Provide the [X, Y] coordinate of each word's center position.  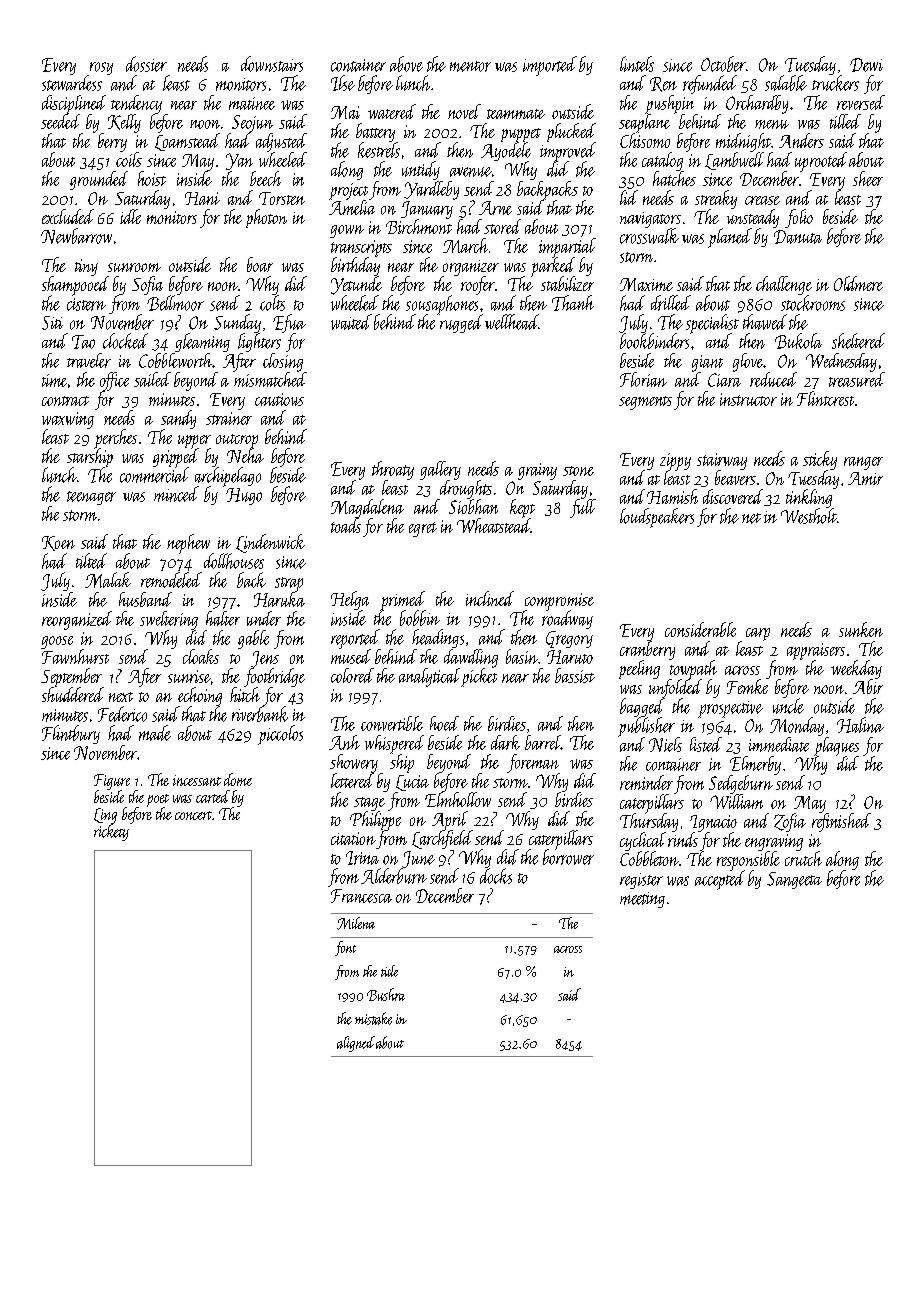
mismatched [270, 379]
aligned [356, 1044]
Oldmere [858, 283]
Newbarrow [76, 236]
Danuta [798, 237]
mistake [373, 1018]
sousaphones [442, 305]
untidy [421, 170]
